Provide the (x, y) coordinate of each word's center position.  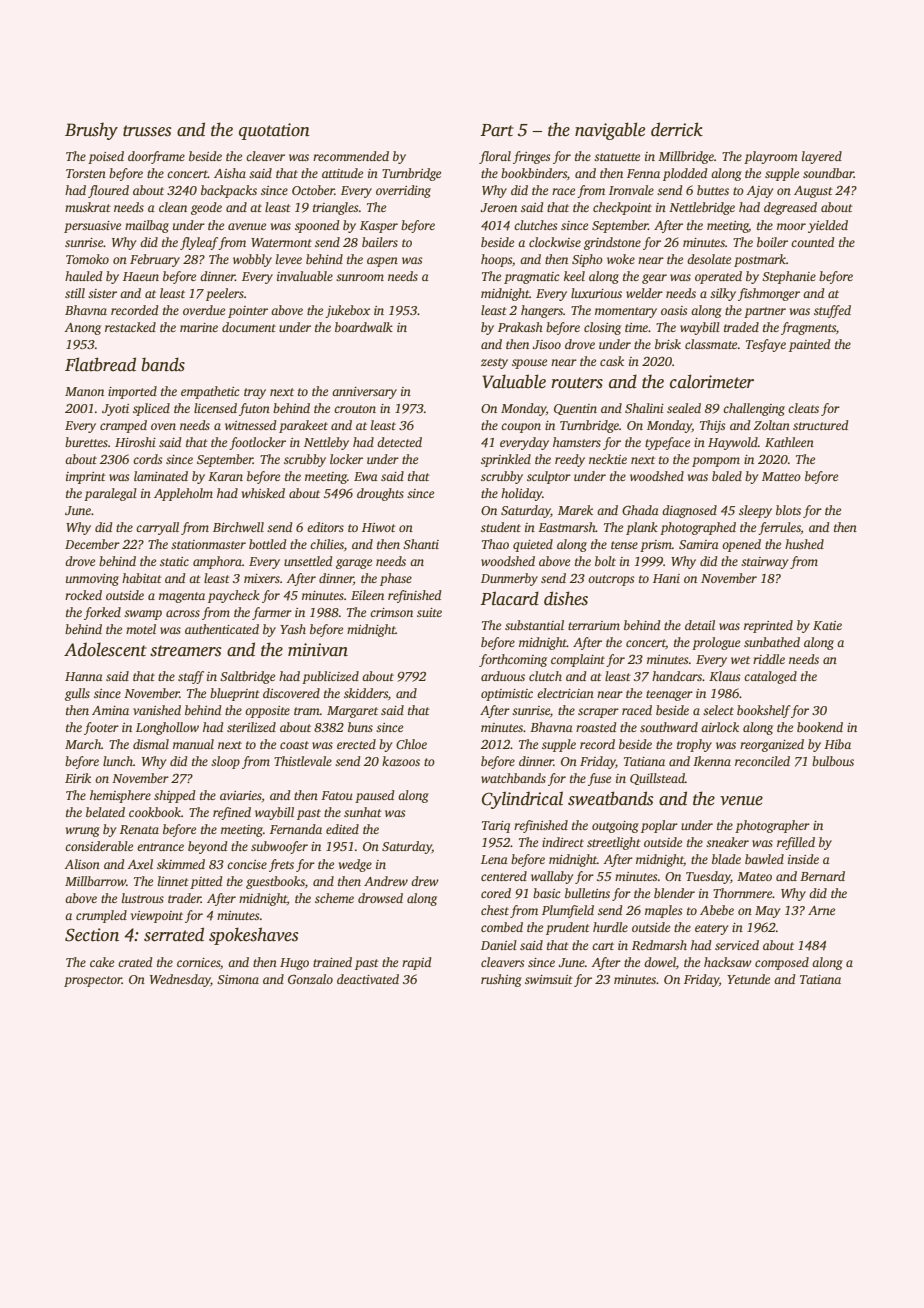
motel (141, 629)
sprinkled (506, 460)
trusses (147, 131)
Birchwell (238, 527)
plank (642, 528)
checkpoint (622, 208)
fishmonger (769, 294)
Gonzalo (310, 979)
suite (429, 612)
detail (700, 625)
